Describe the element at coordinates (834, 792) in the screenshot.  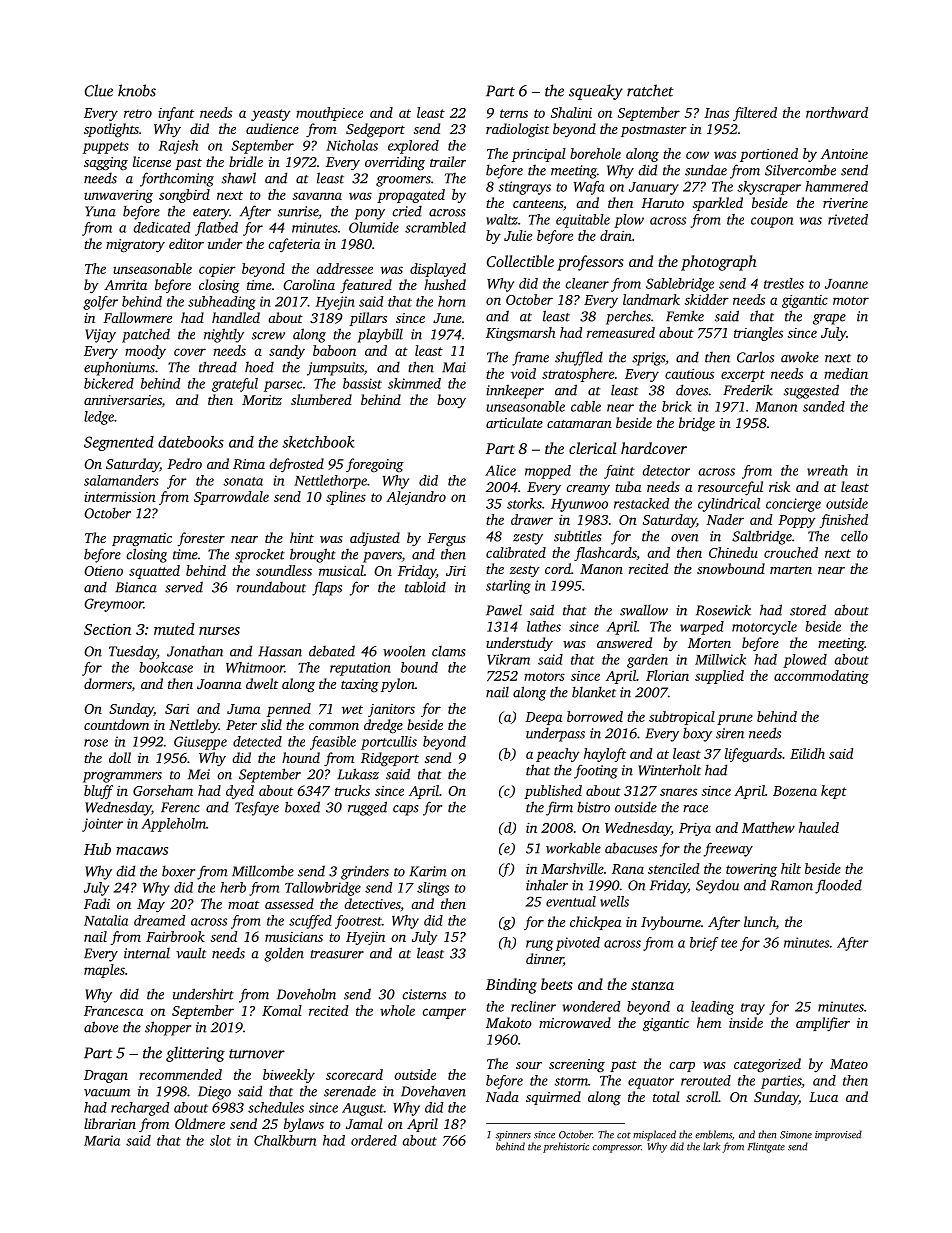
I see `kept` at that location.
